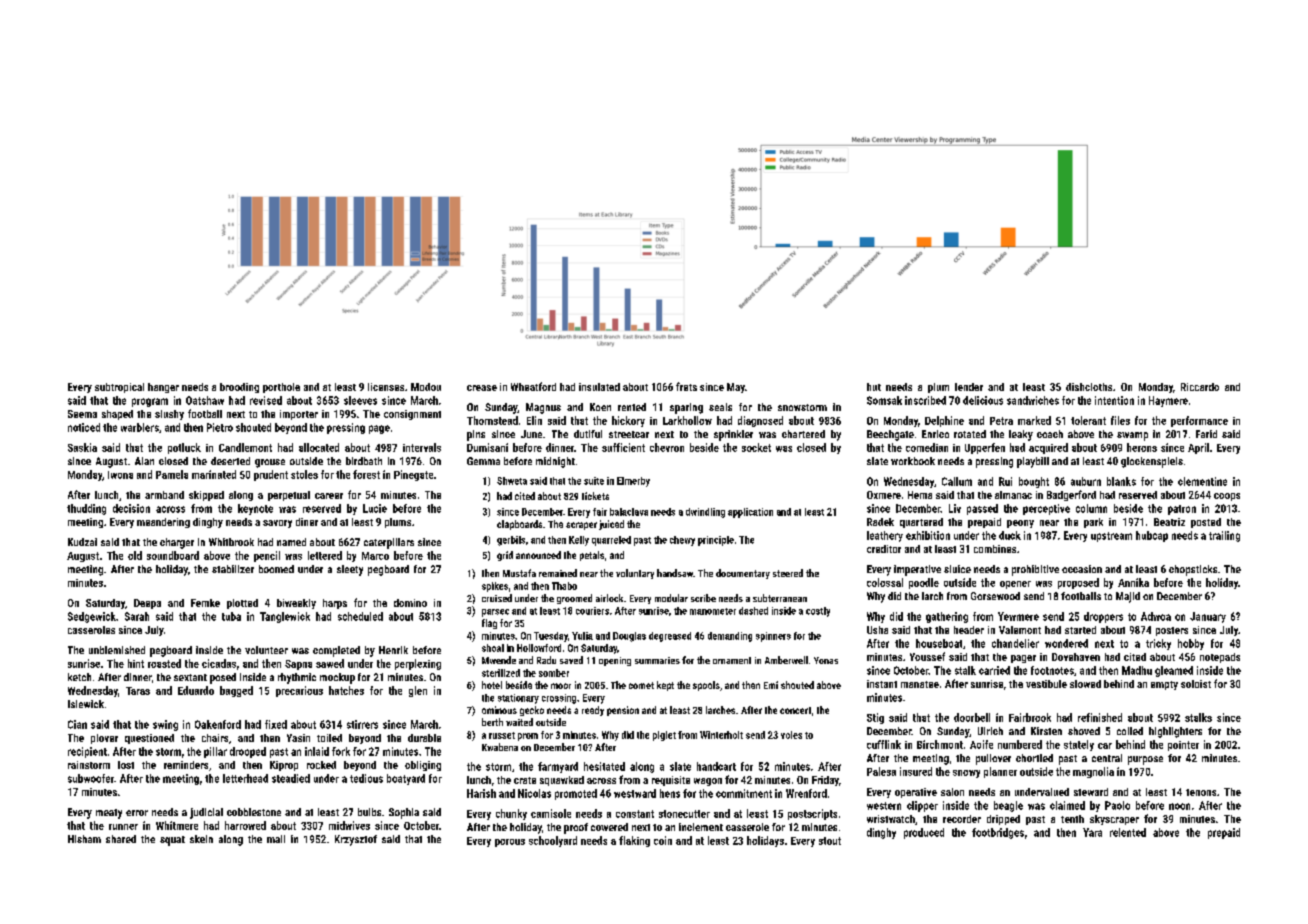 This screenshot has height=924, width=1308. What do you see at coordinates (675, 573) in the screenshot?
I see `handsaw` at bounding box center [675, 573].
